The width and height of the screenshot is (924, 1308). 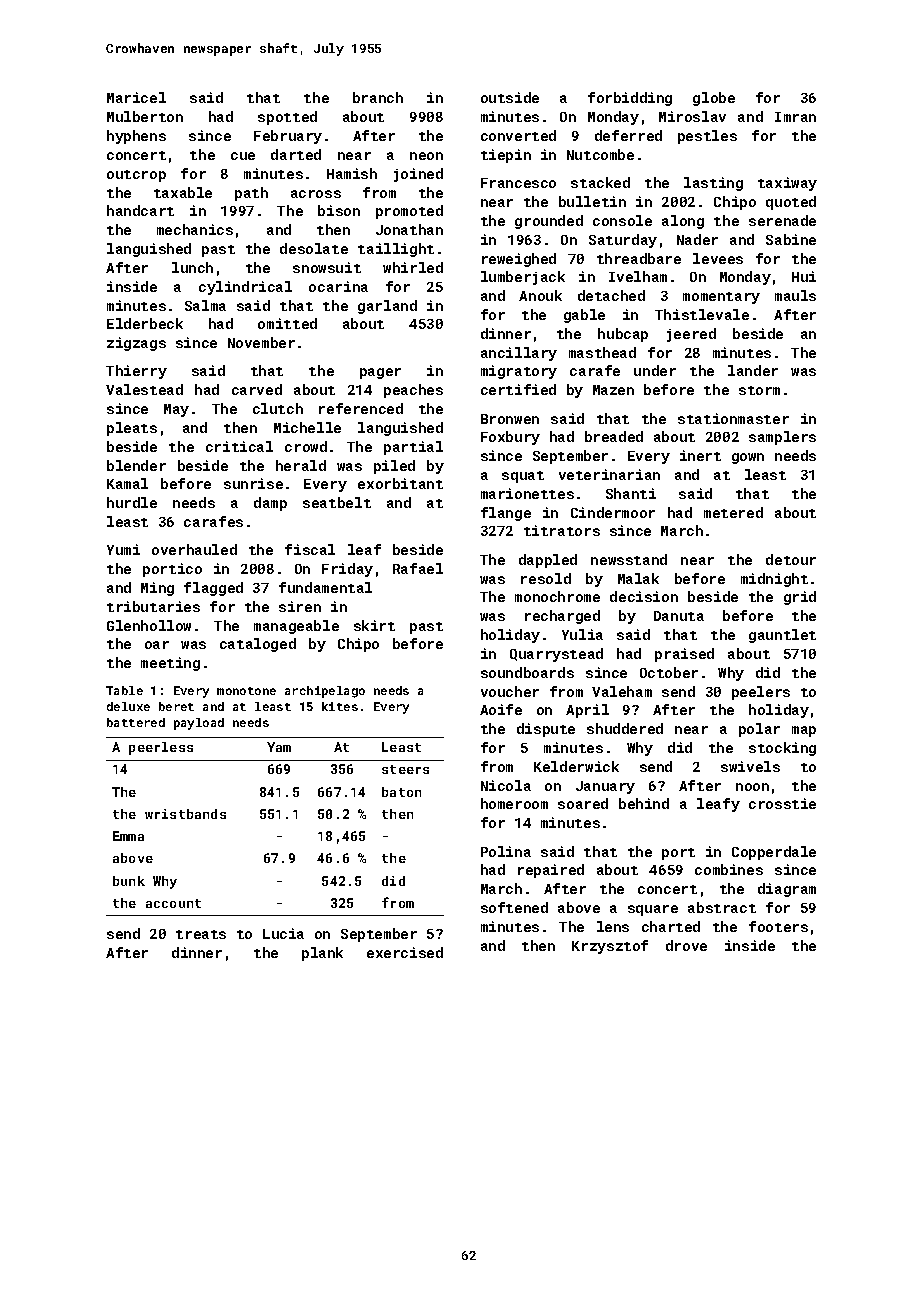 I want to click on inert, so click(x=700, y=455).
